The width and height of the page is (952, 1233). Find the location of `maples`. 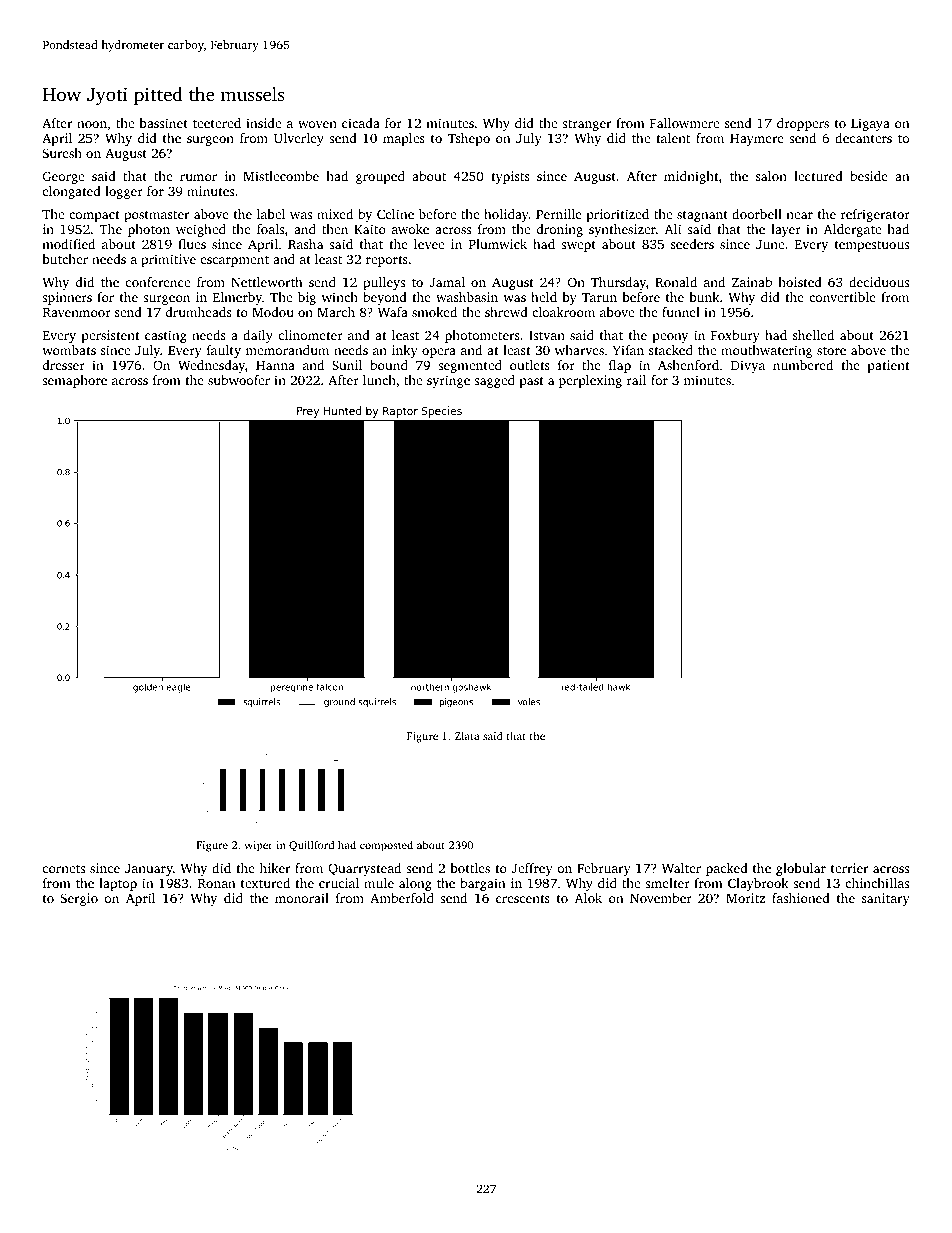

maples is located at coordinates (404, 139).
